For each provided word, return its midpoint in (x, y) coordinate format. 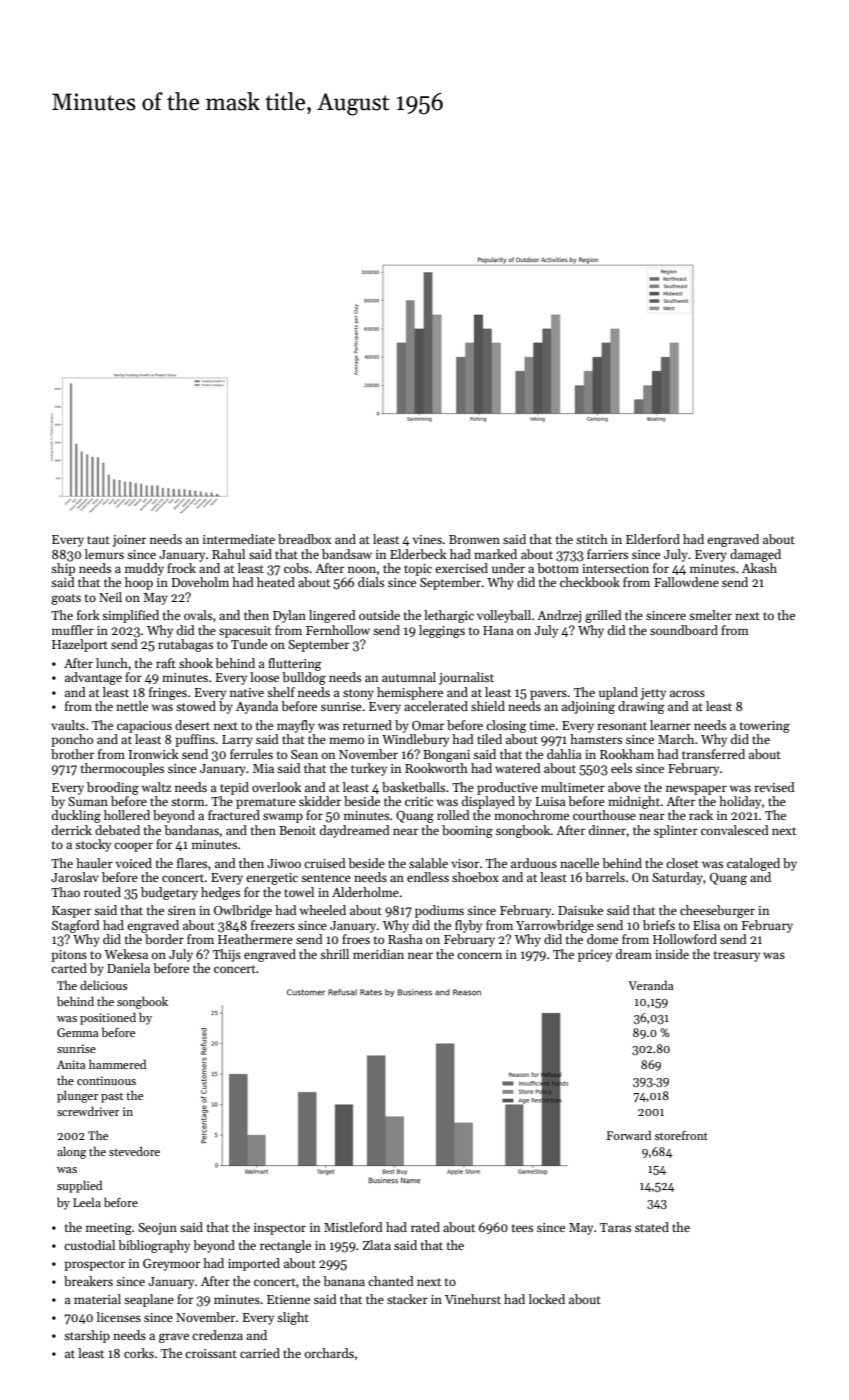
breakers (88, 1281)
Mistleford (353, 1227)
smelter (710, 615)
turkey (369, 769)
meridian (378, 954)
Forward (629, 1135)
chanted (391, 1281)
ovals (198, 615)
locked (547, 1299)
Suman (88, 801)
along (71, 1152)
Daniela (128, 968)
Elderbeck (418, 554)
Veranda (651, 985)
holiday (740, 802)
